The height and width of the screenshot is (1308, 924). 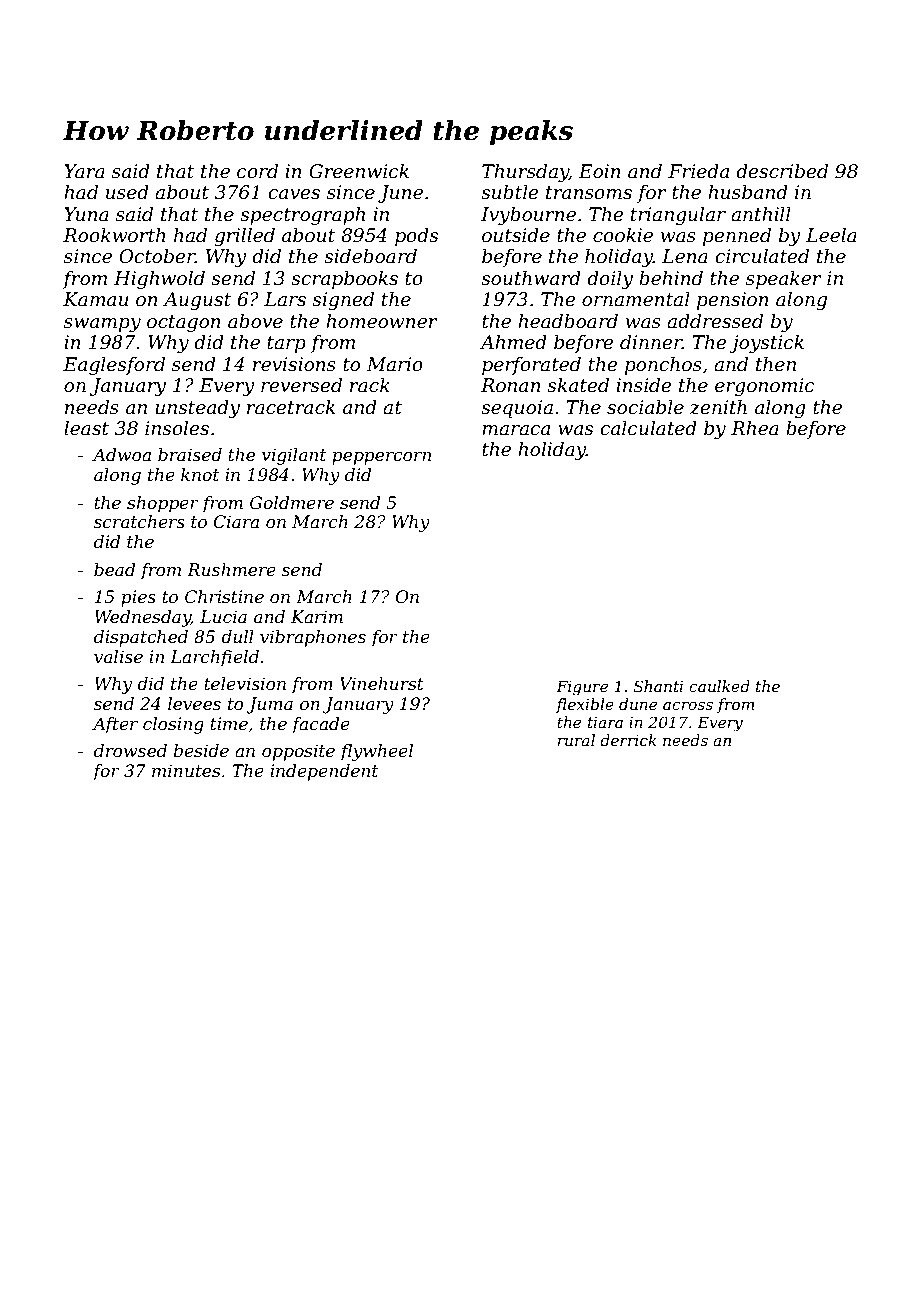 I want to click on caulked, so click(x=719, y=686).
